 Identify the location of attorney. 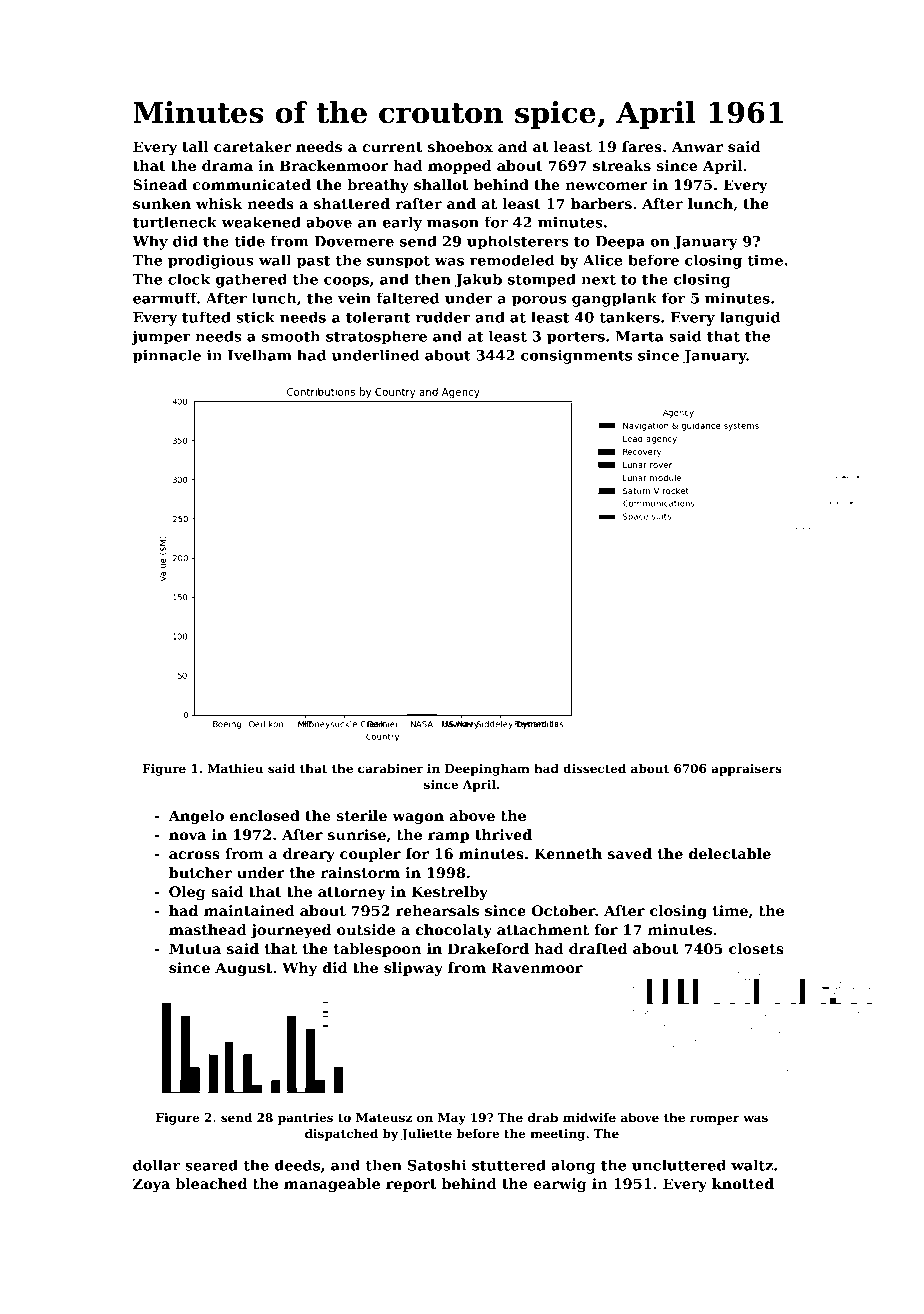
(352, 893).
